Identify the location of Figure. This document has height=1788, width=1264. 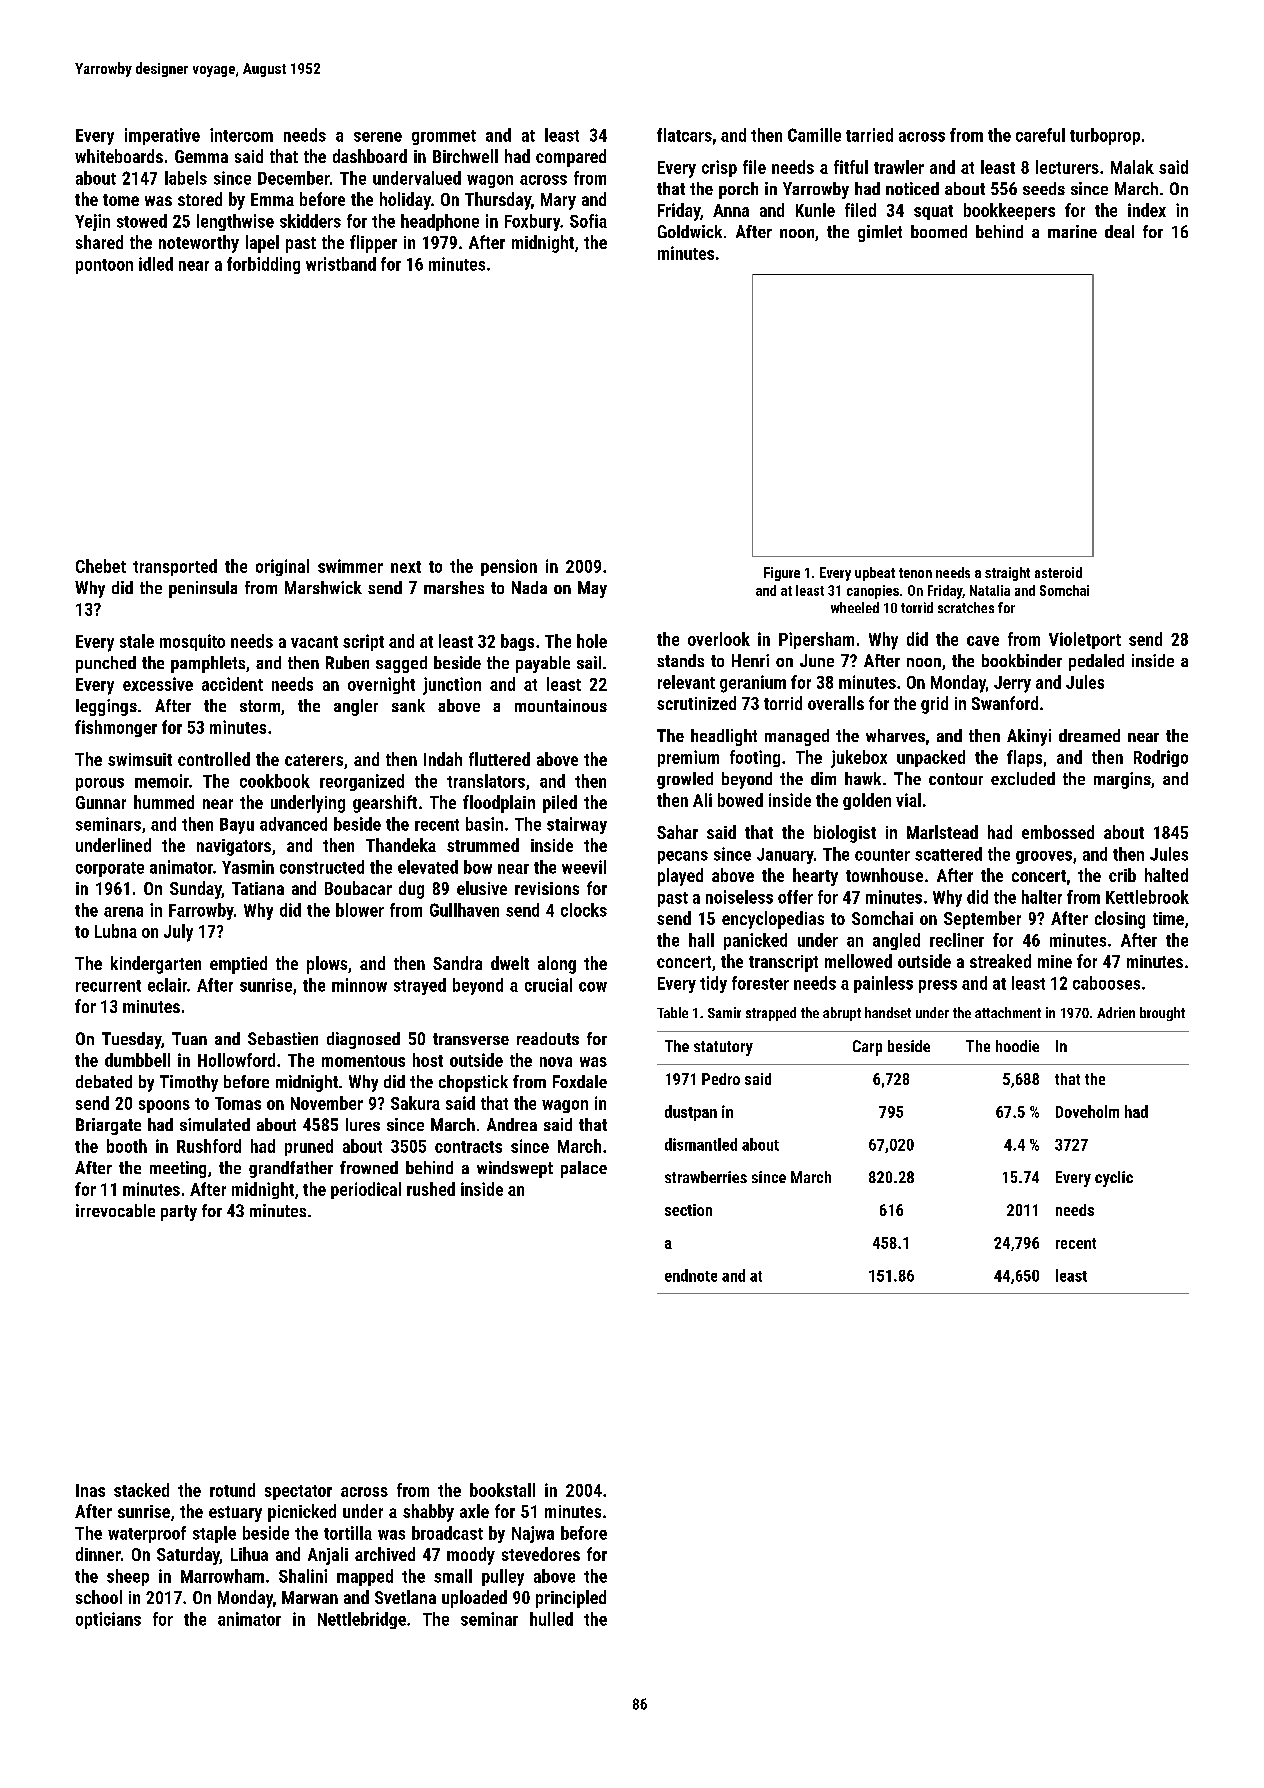
(782, 574).
